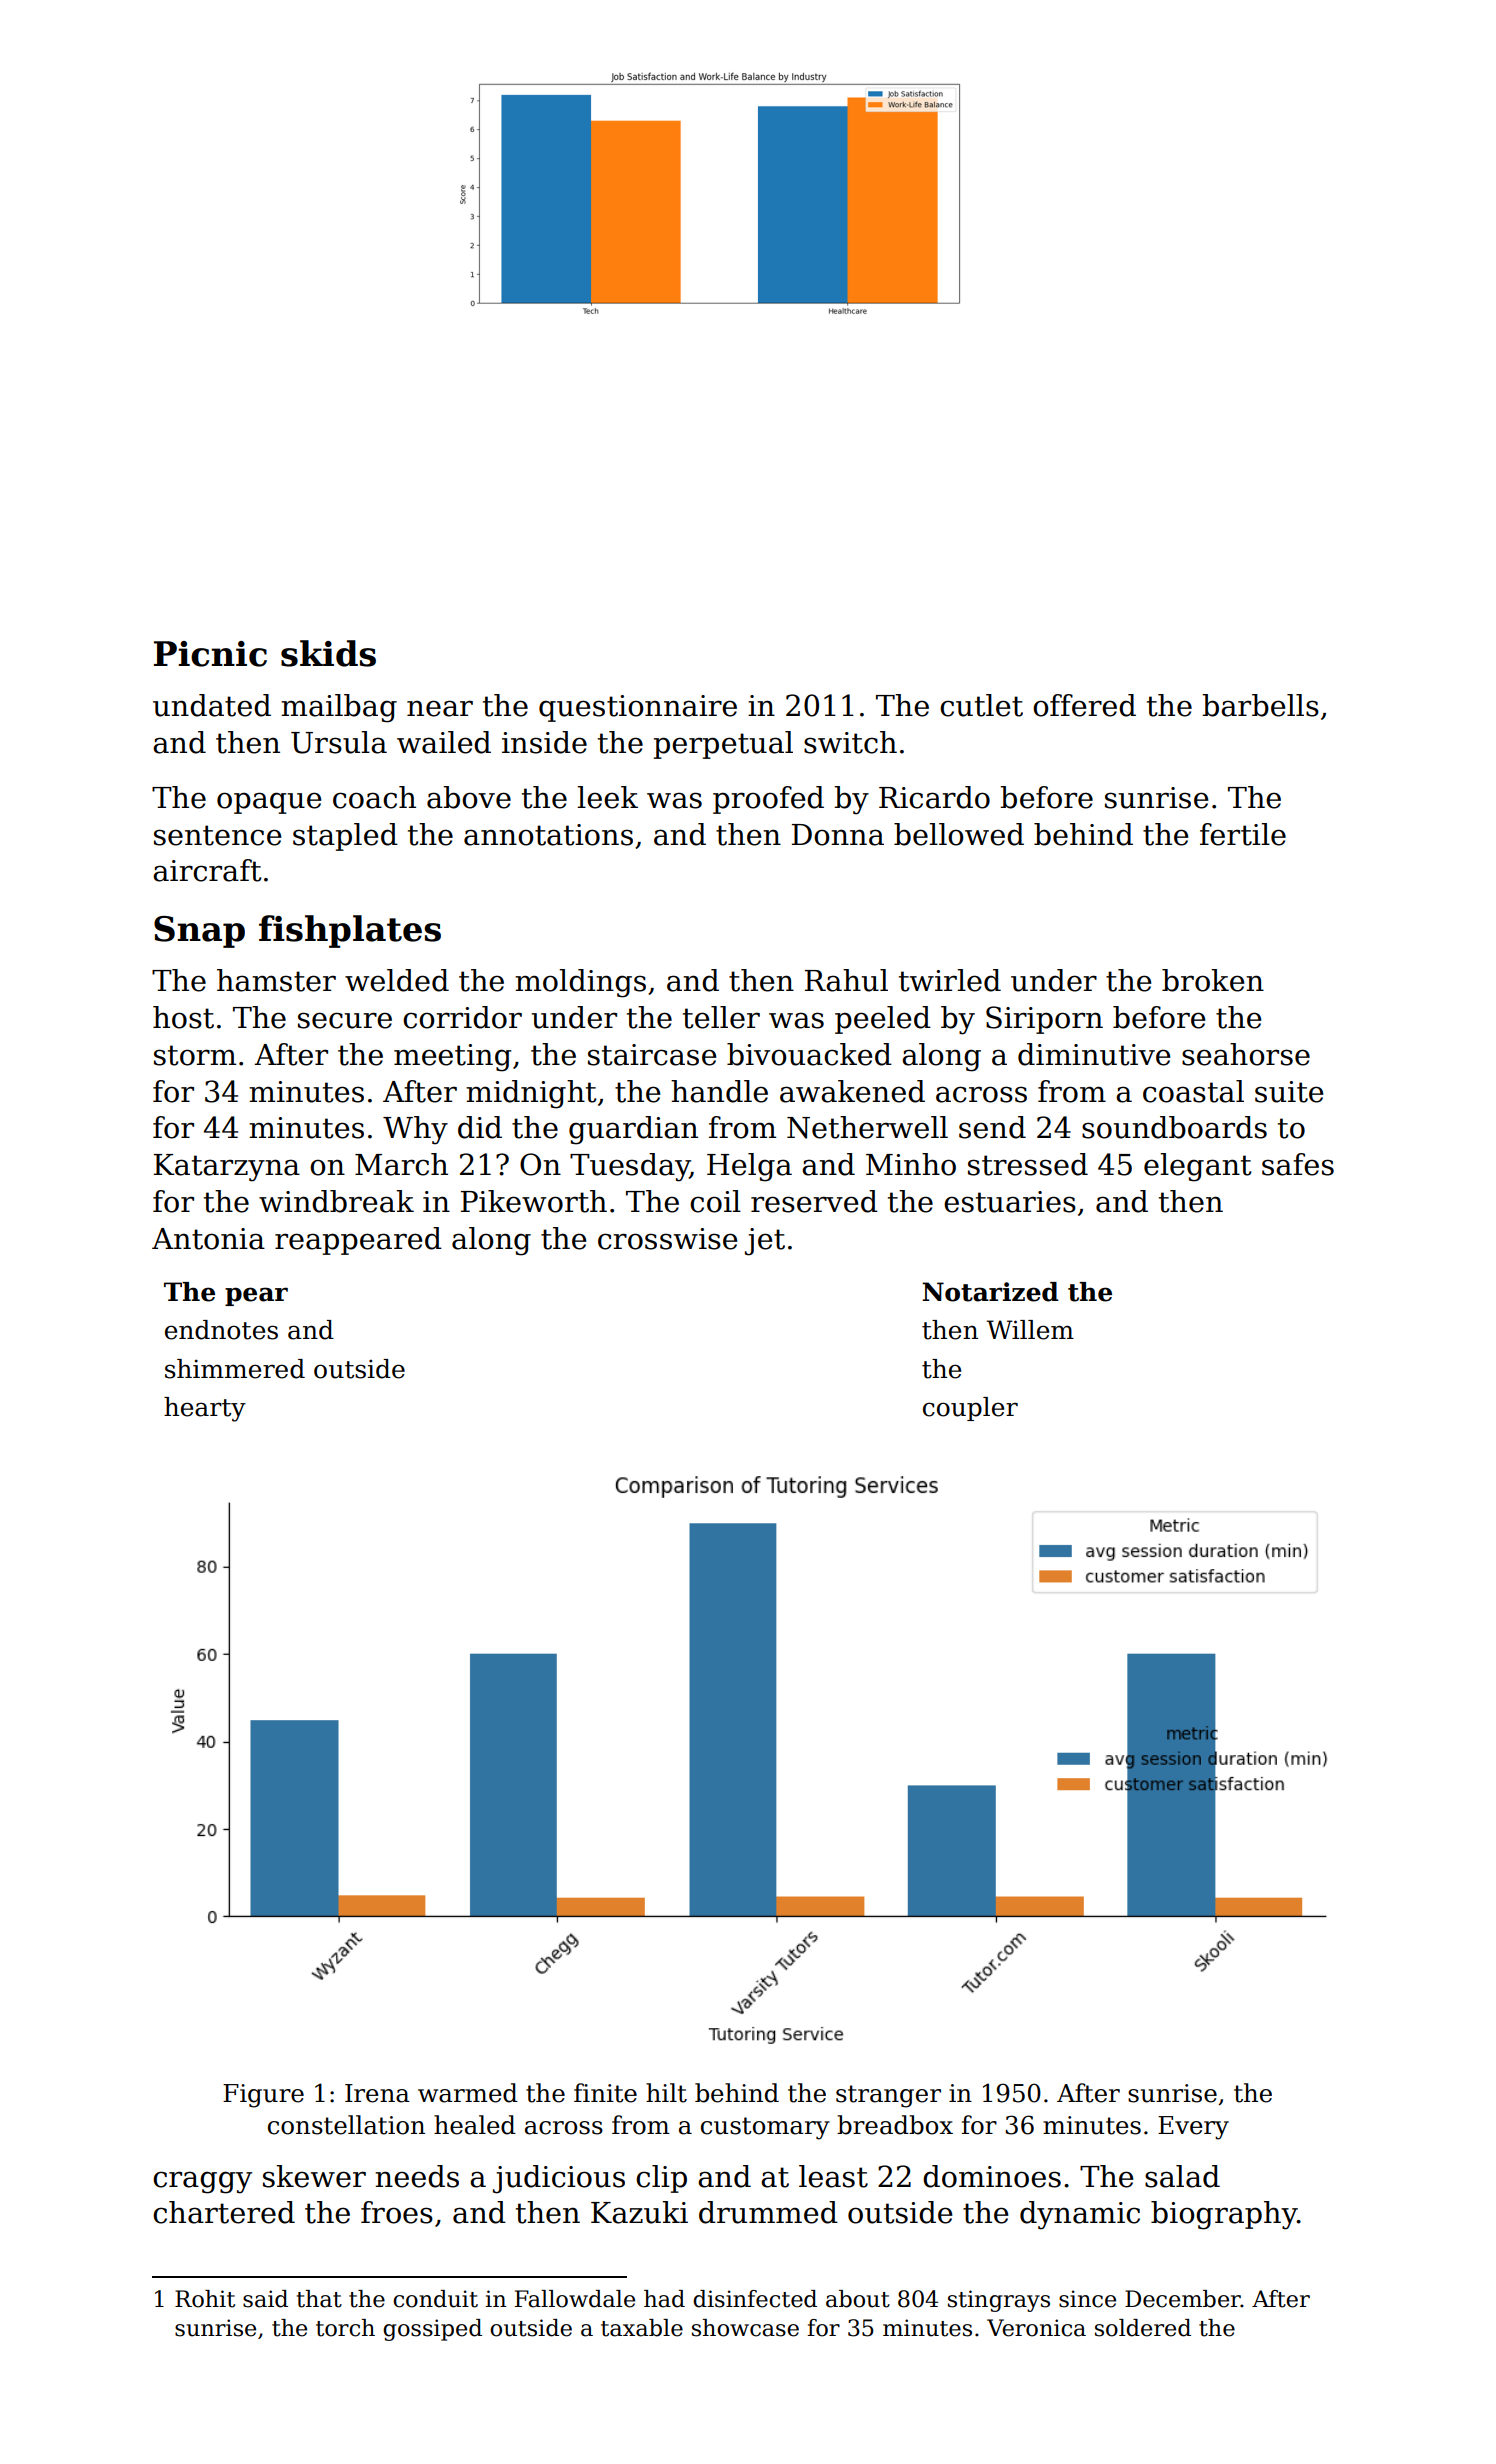 This document has width=1496, height=2464. What do you see at coordinates (970, 1409) in the document?
I see `coupler` at bounding box center [970, 1409].
